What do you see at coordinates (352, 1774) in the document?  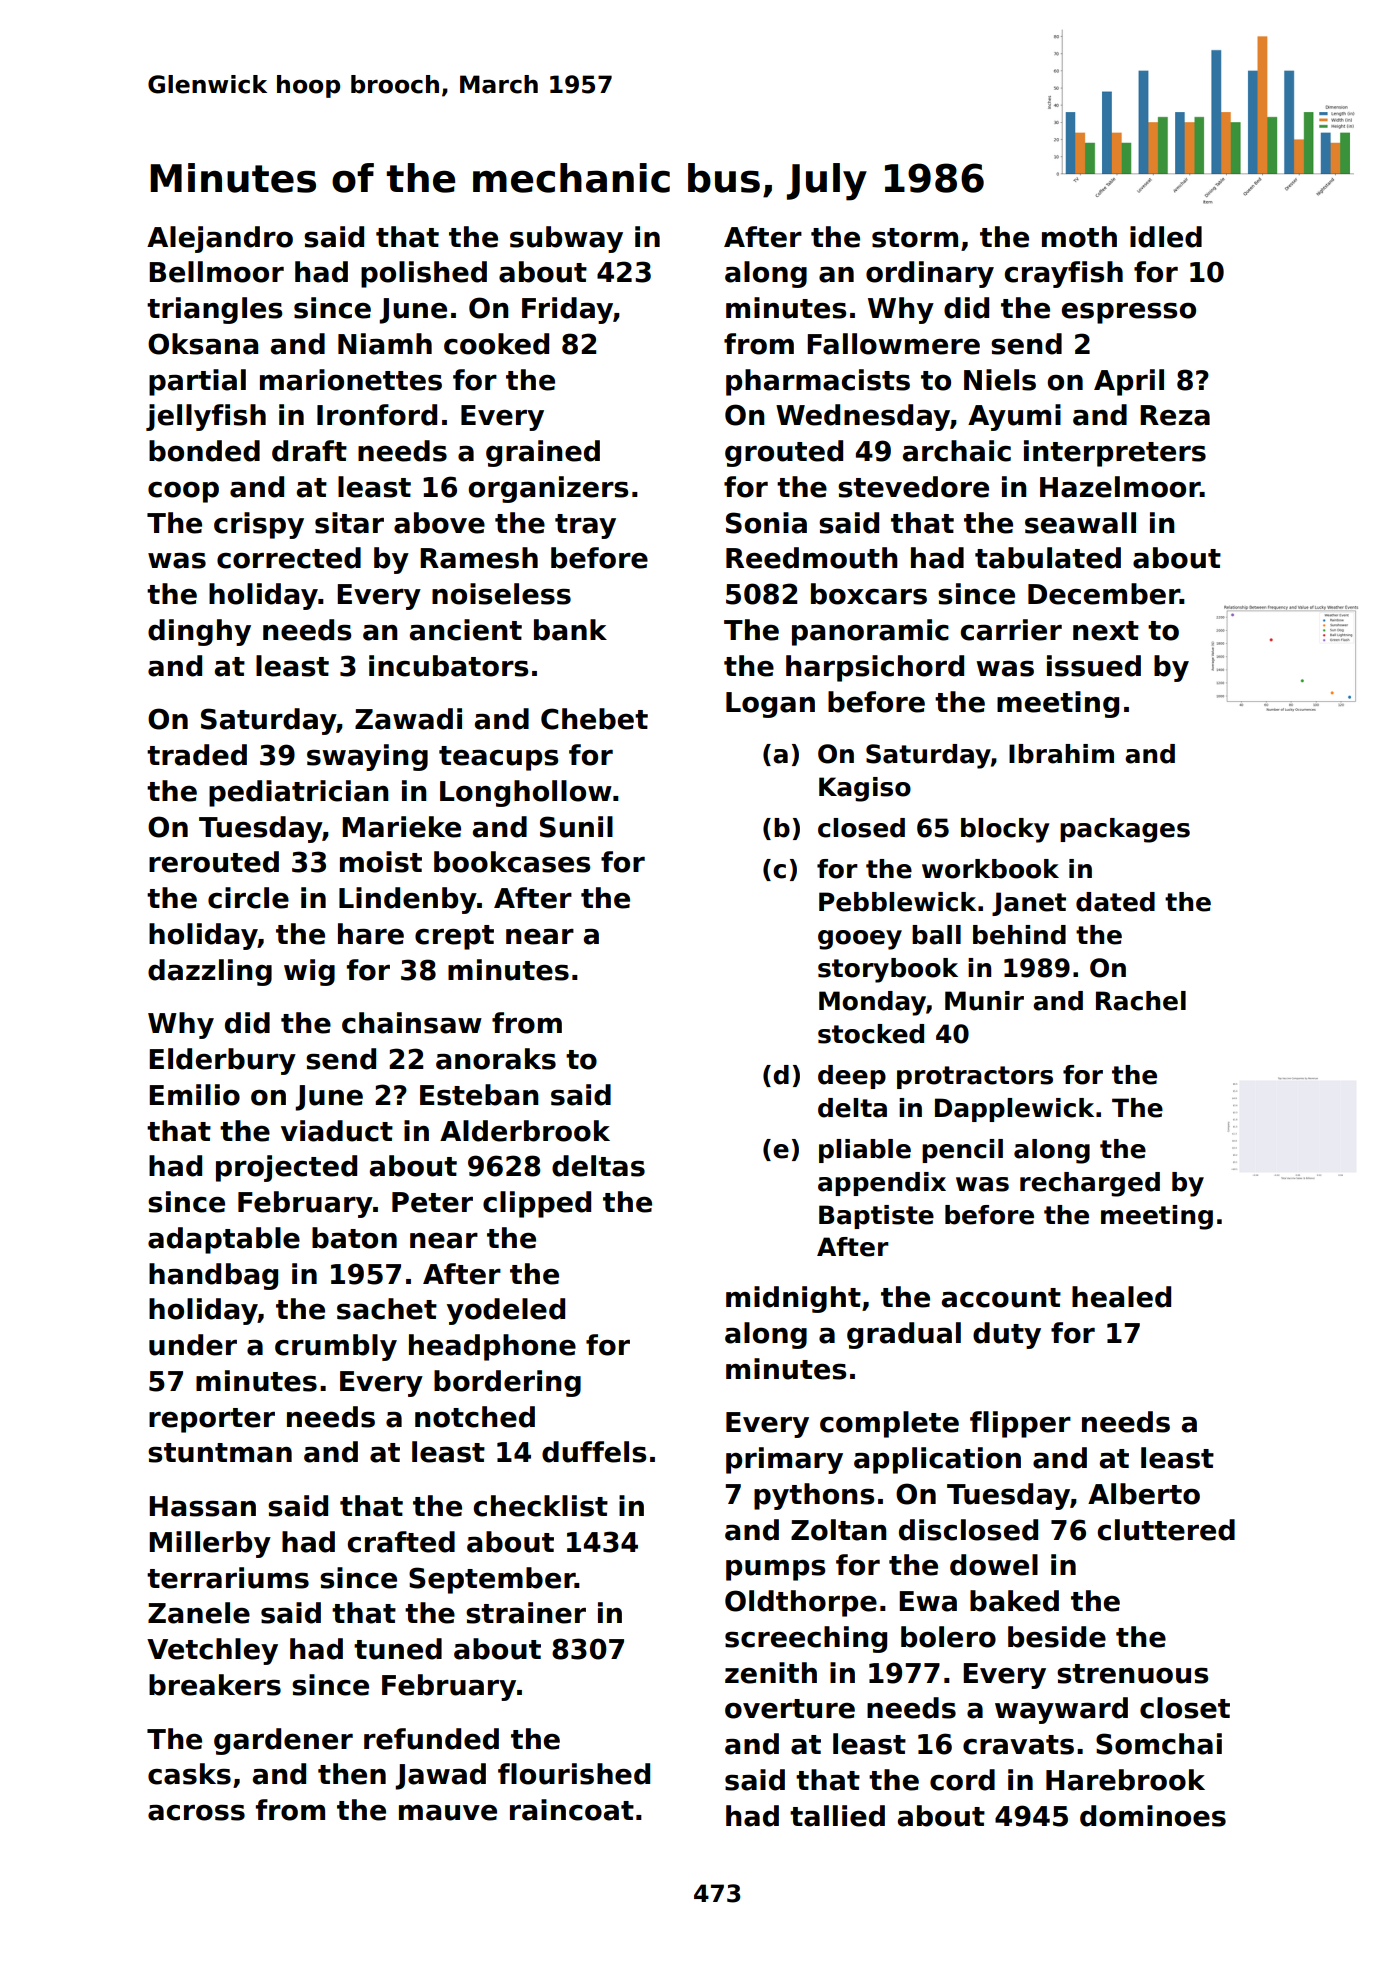 I see `then` at bounding box center [352, 1774].
